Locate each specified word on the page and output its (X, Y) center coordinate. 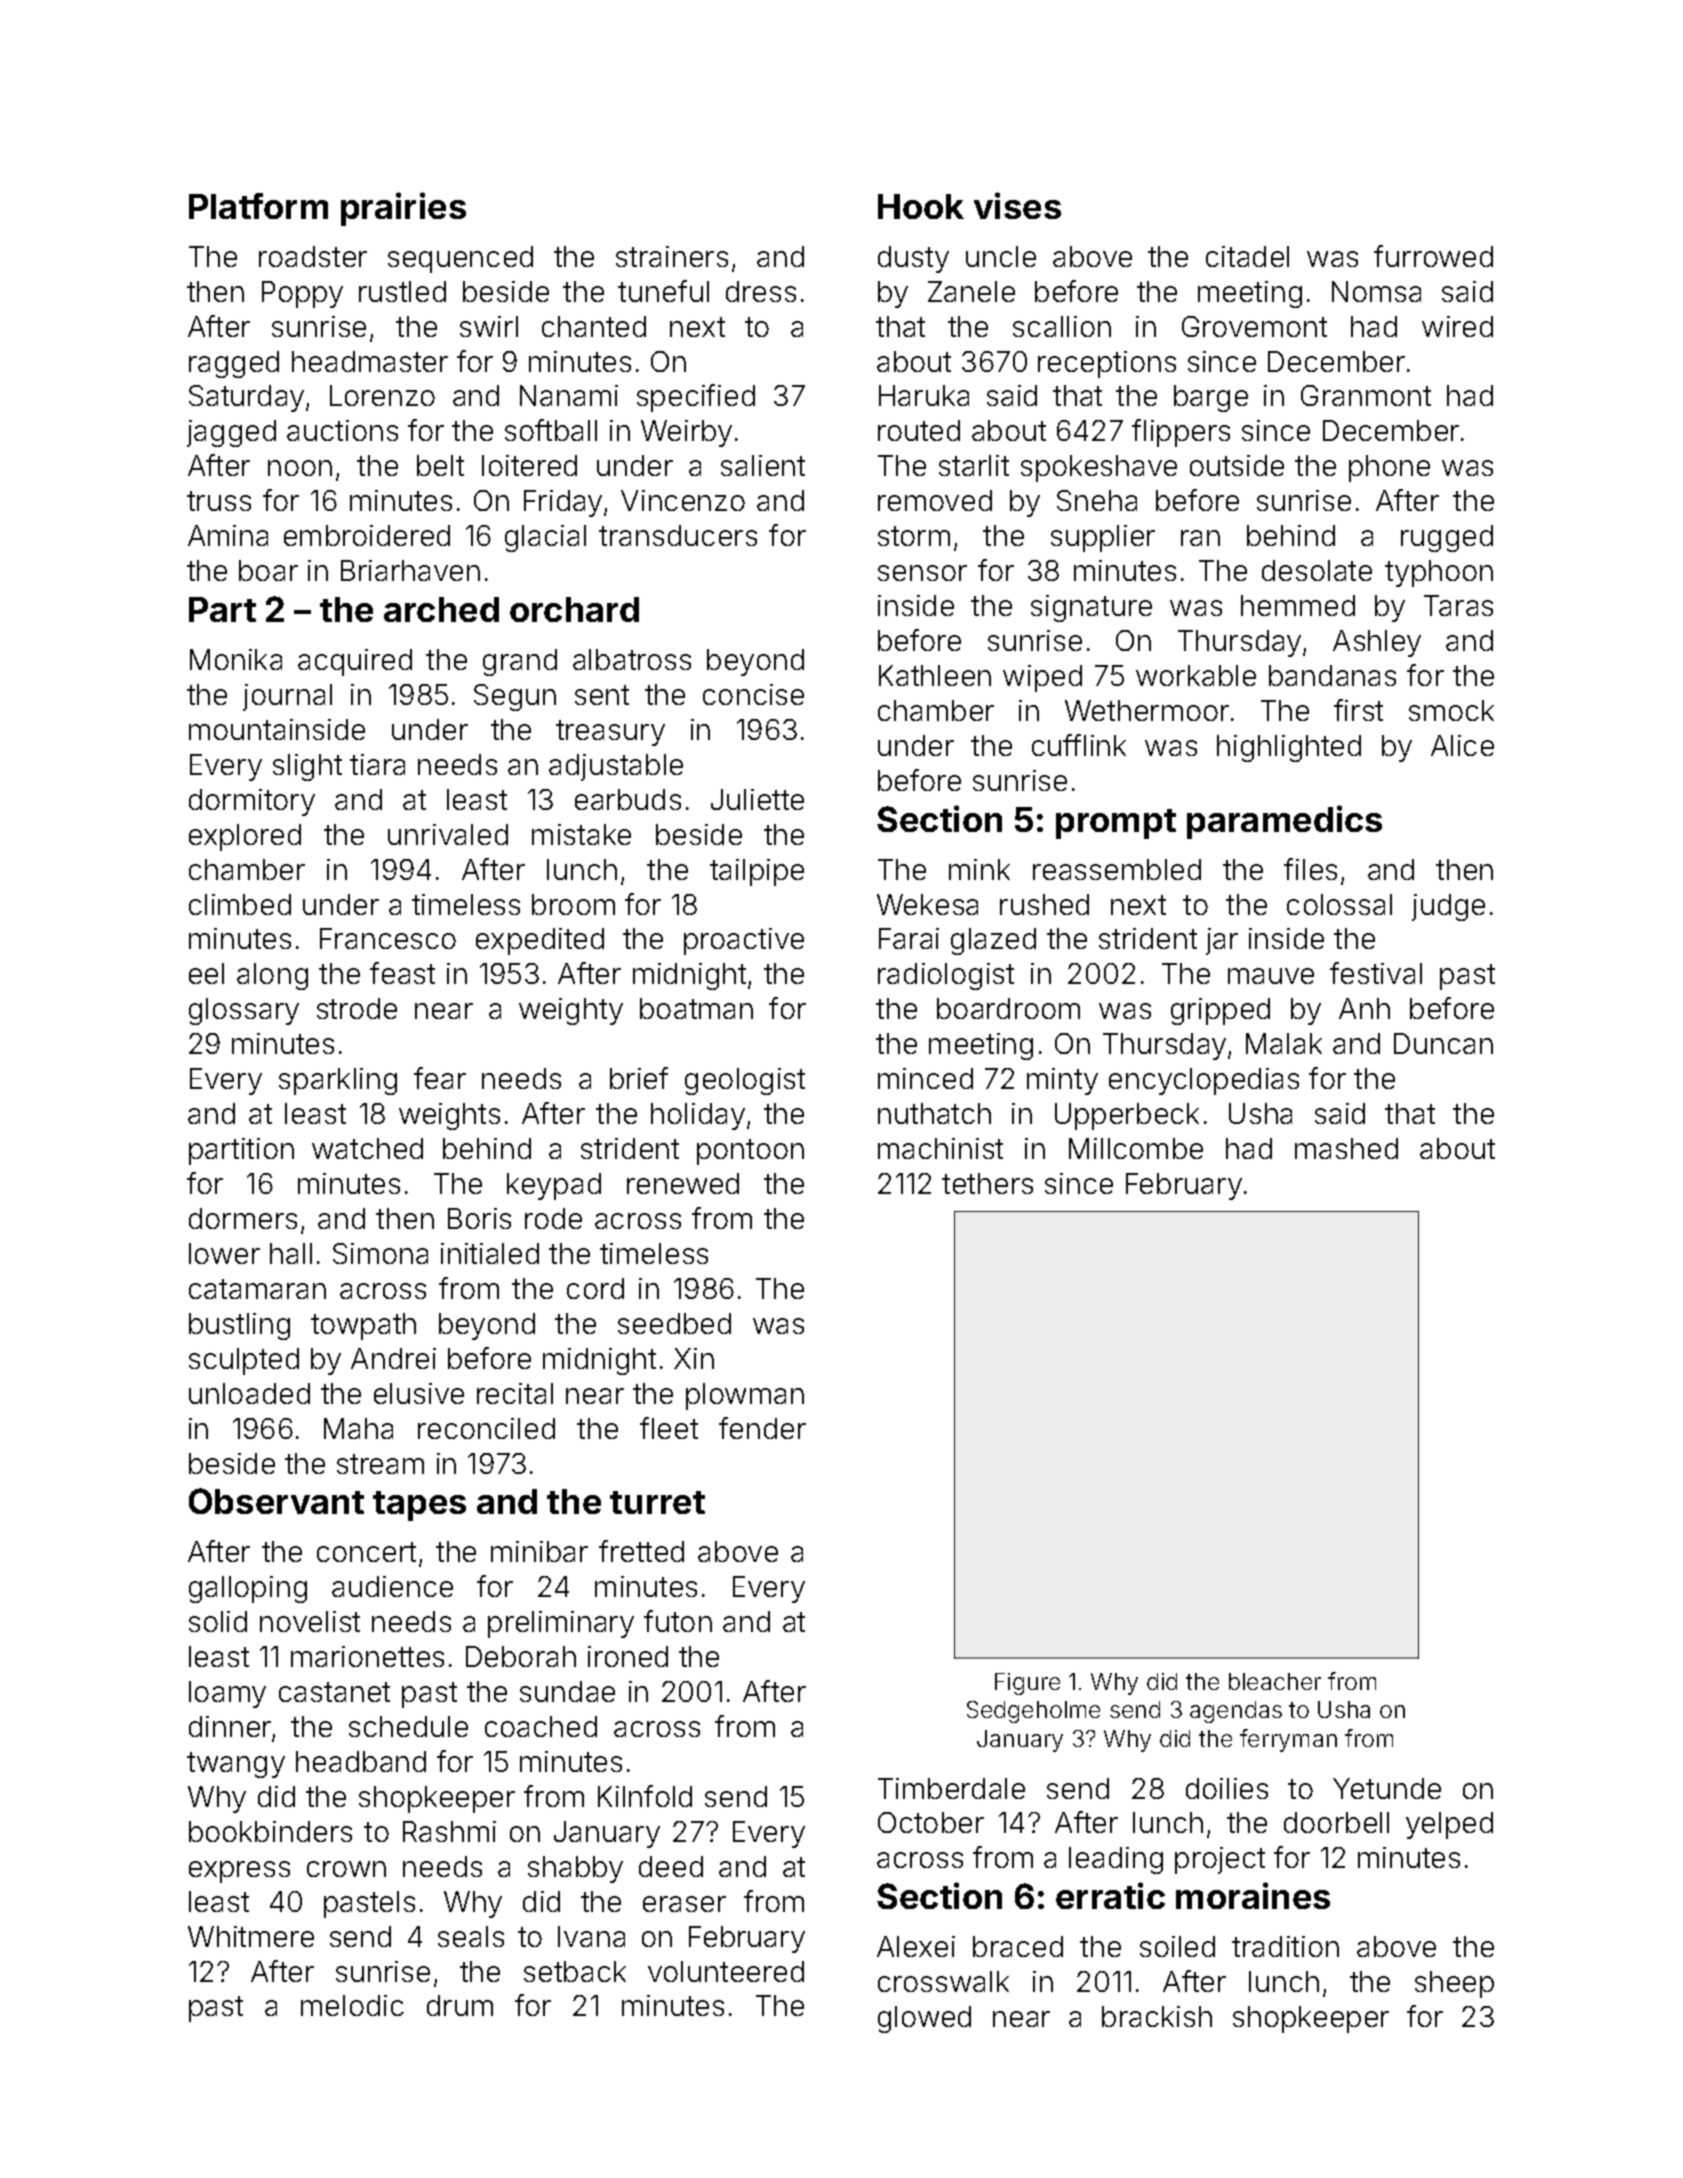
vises (1017, 205)
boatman (696, 1008)
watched (367, 1148)
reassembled (1117, 869)
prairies (403, 209)
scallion (1062, 326)
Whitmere (251, 1936)
